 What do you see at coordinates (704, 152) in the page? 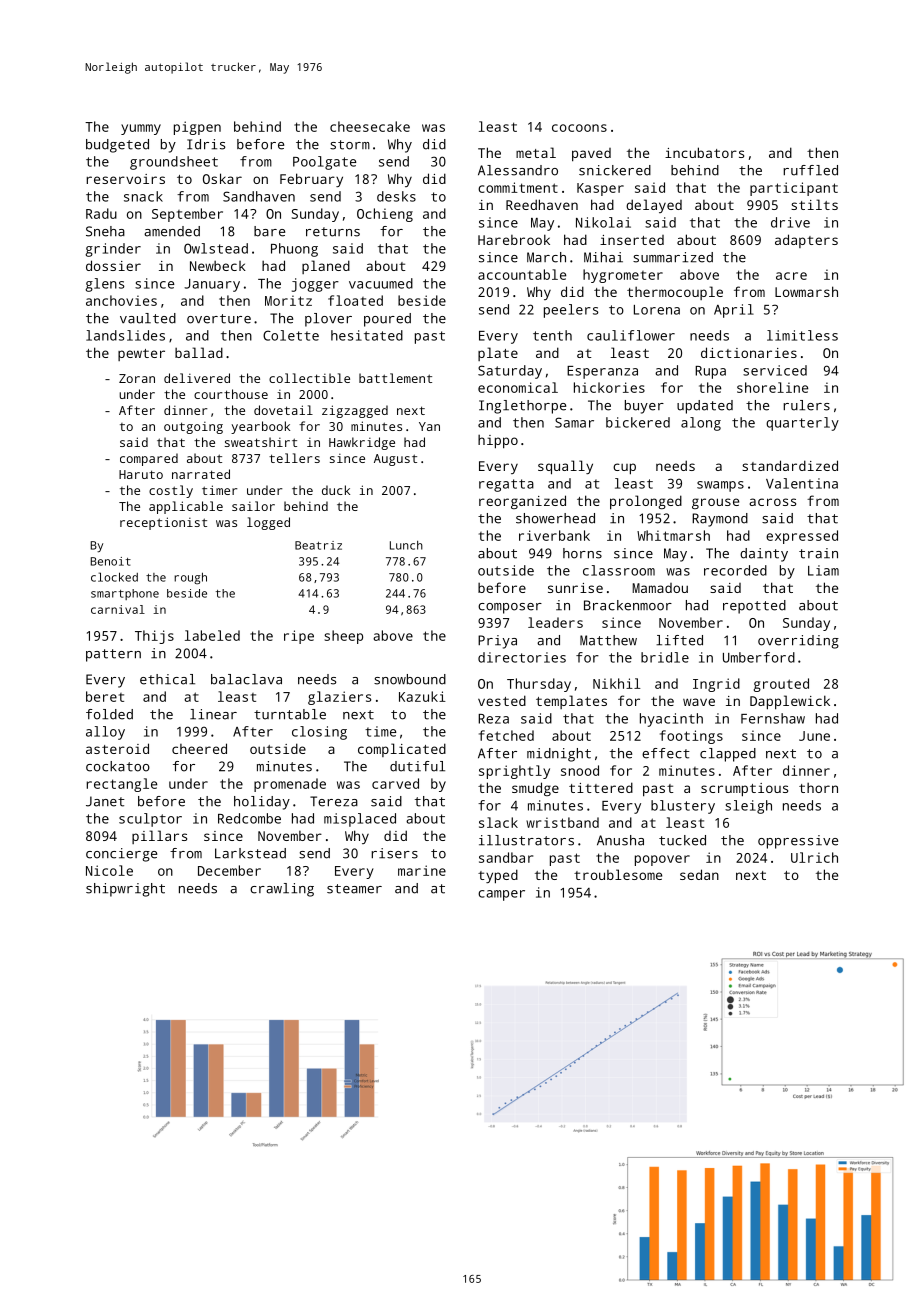
I see `incubators` at bounding box center [704, 152].
